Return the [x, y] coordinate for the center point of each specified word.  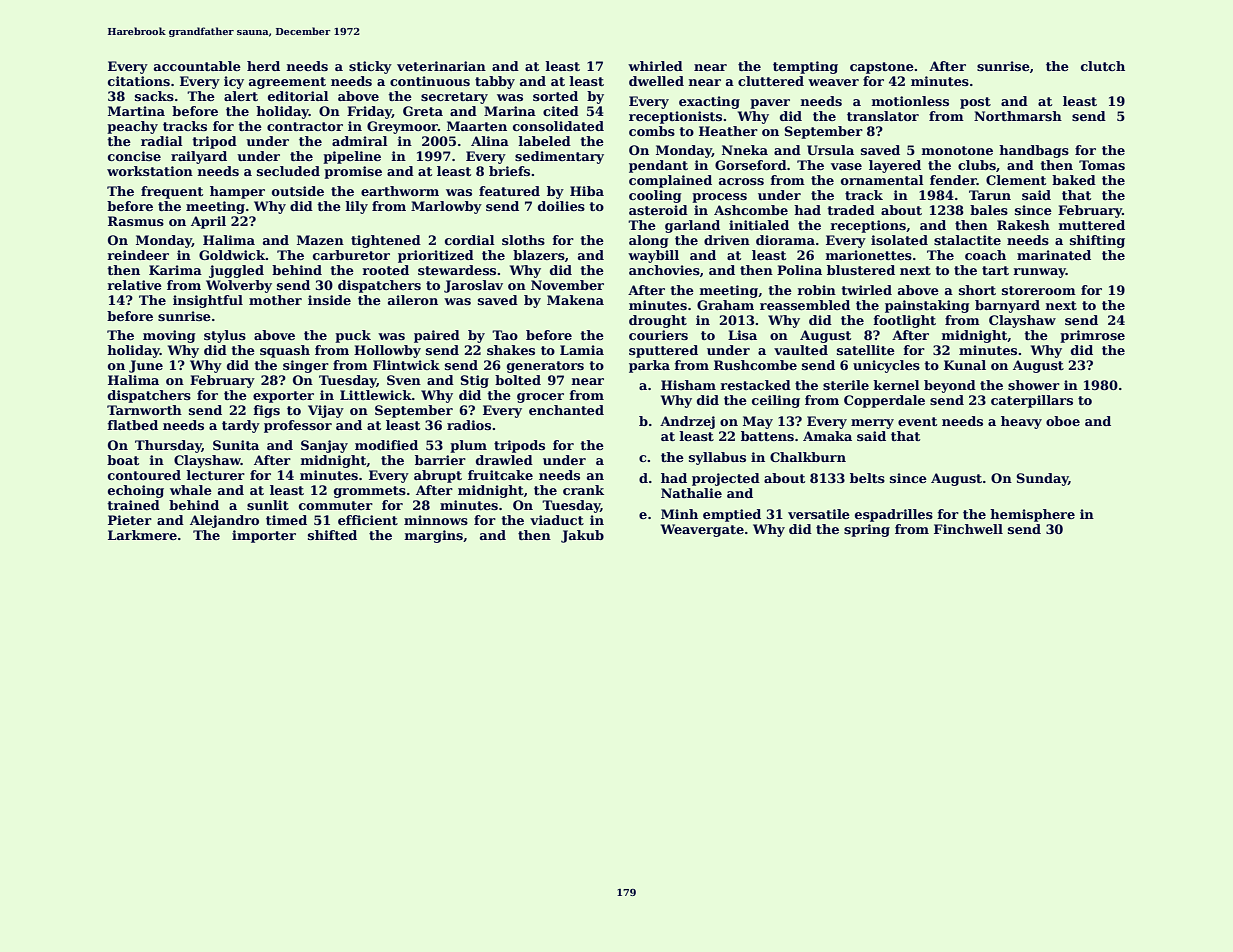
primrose [1092, 336]
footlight [904, 321]
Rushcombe [755, 365]
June [146, 366]
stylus [225, 336]
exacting [709, 102]
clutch [1103, 66]
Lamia [582, 350]
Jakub [582, 536]
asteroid [658, 210]
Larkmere [142, 535]
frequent [172, 192]
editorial [298, 96]
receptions [868, 226]
